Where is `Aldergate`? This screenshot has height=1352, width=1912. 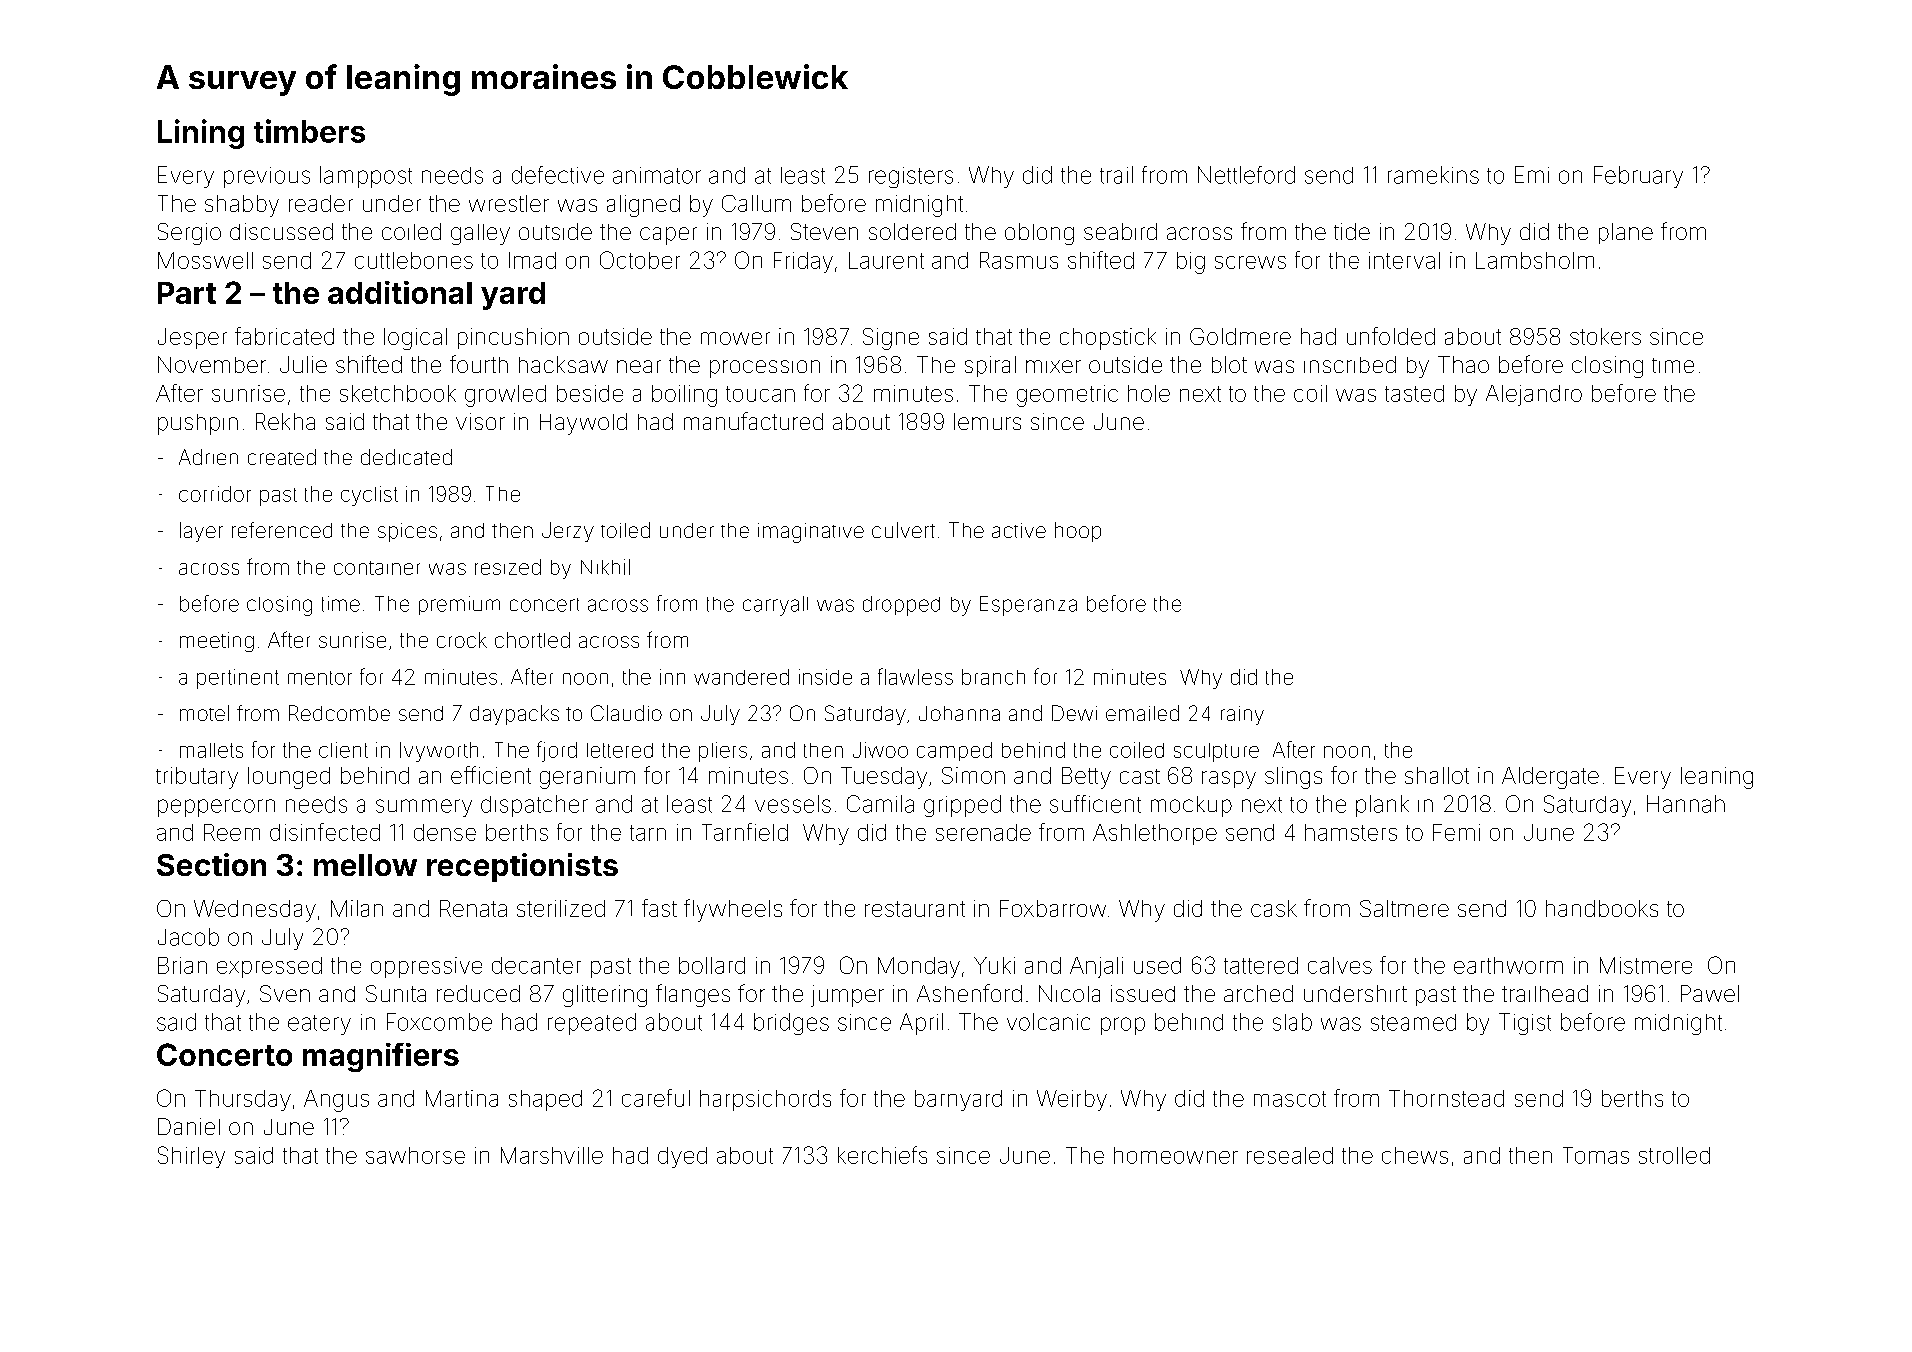
Aldergate is located at coordinates (1550, 778).
